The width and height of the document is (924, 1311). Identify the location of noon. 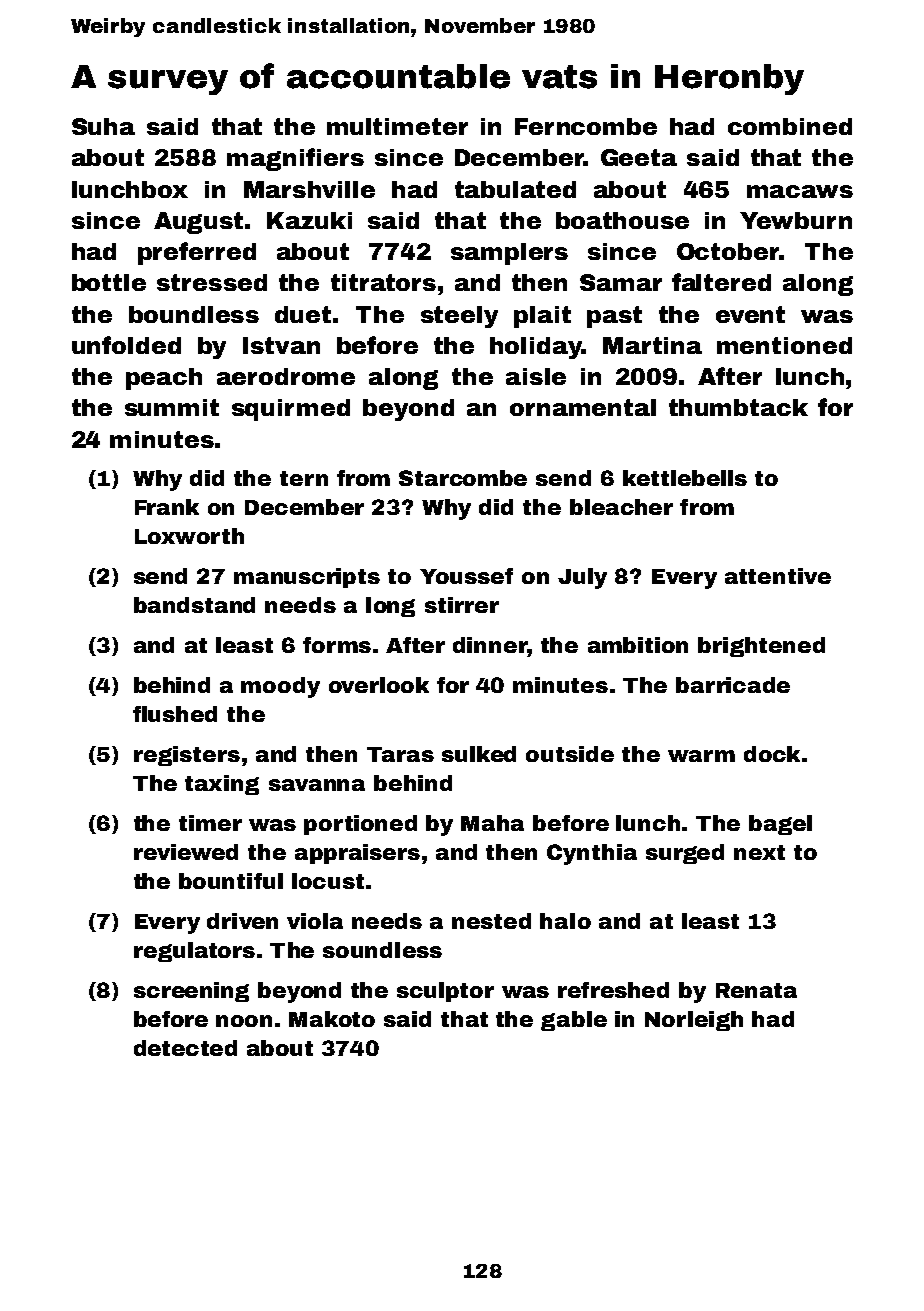
(244, 1021).
